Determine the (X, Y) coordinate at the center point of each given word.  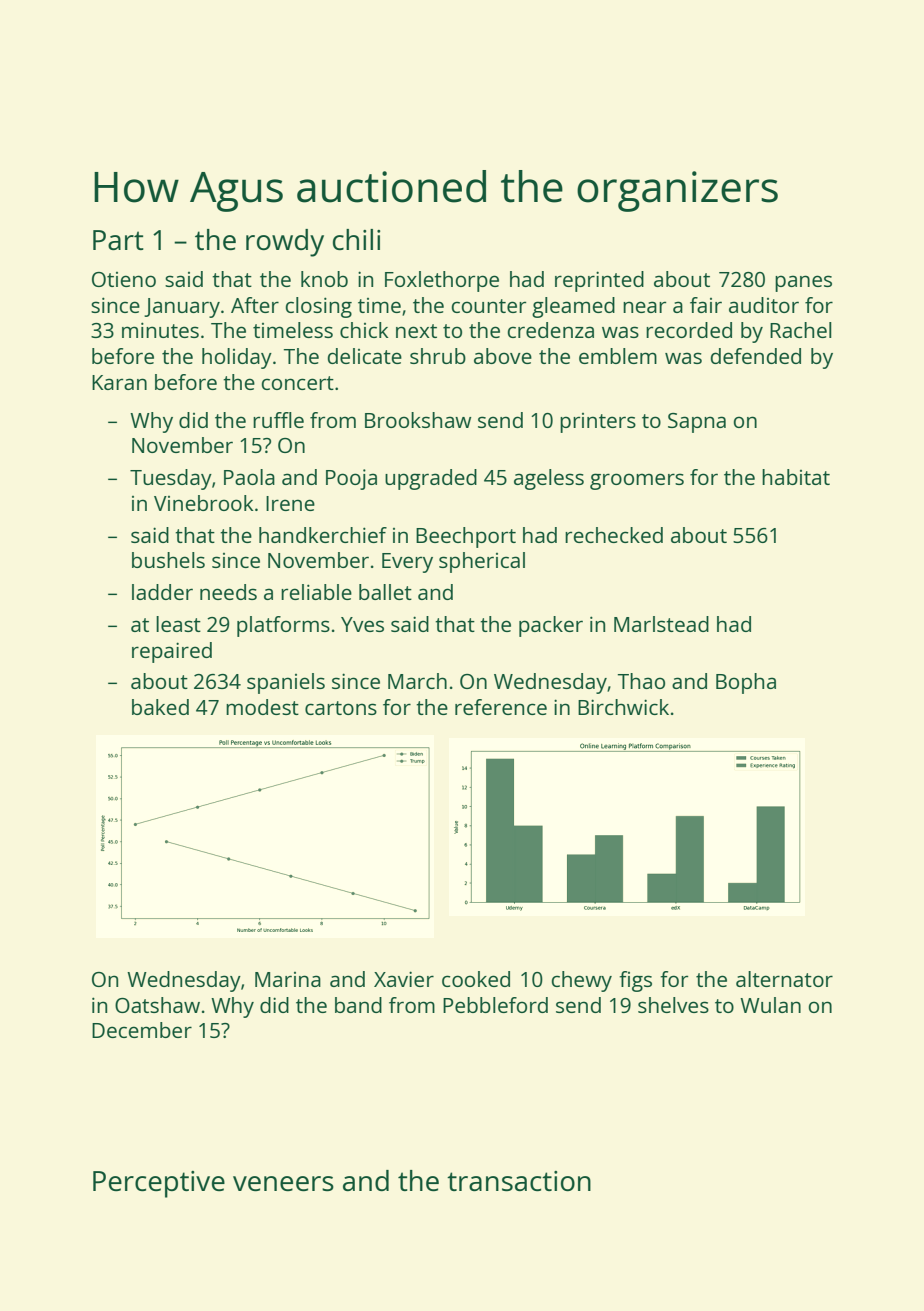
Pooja (351, 479)
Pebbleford (495, 1005)
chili (356, 239)
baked (160, 707)
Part (118, 240)
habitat (796, 477)
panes (803, 283)
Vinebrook (203, 503)
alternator (784, 979)
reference (501, 707)
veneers (283, 1183)
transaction (519, 1181)
